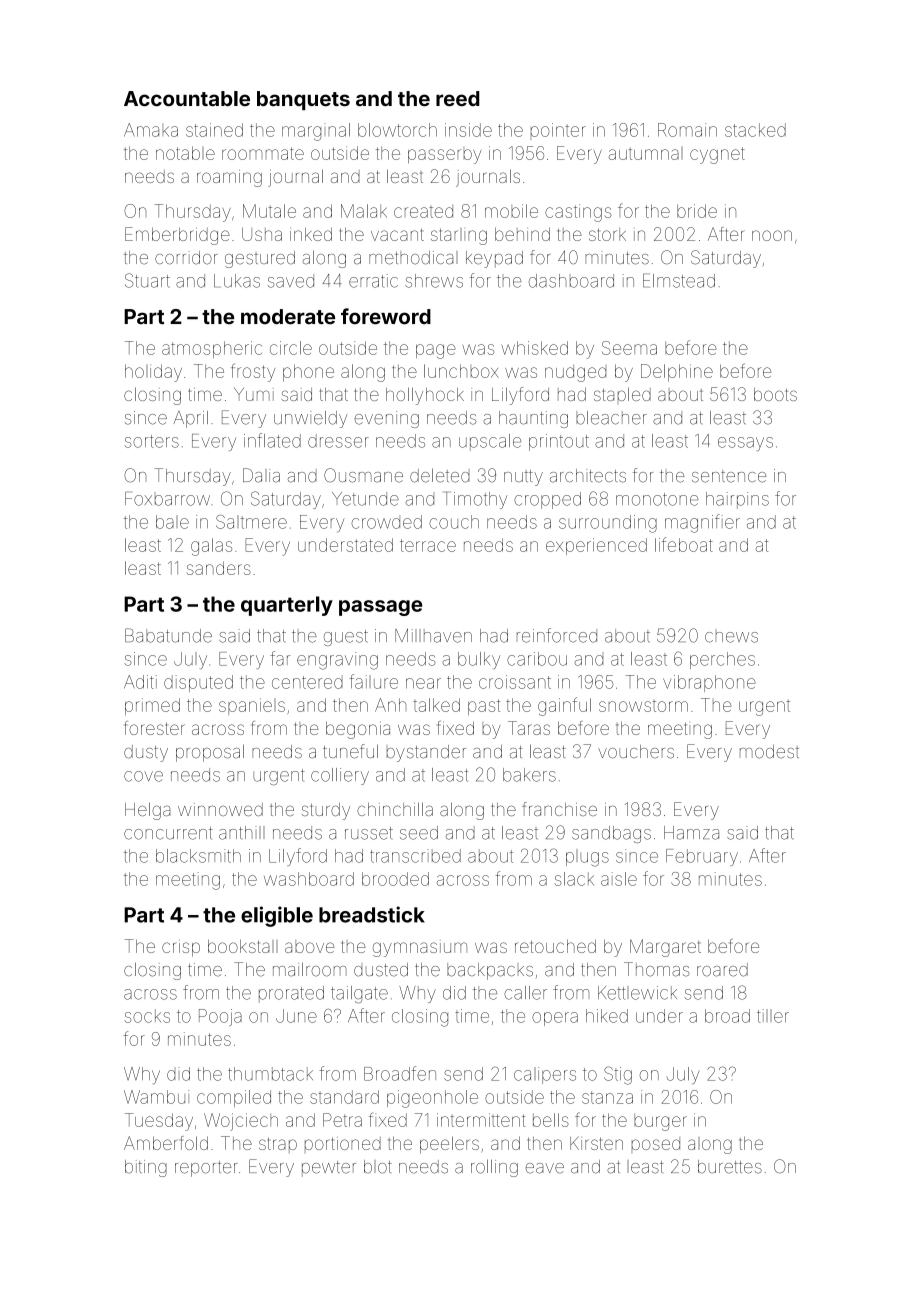  Describe the element at coordinates (432, 1099) in the image. I see `pigeonhole` at that location.
